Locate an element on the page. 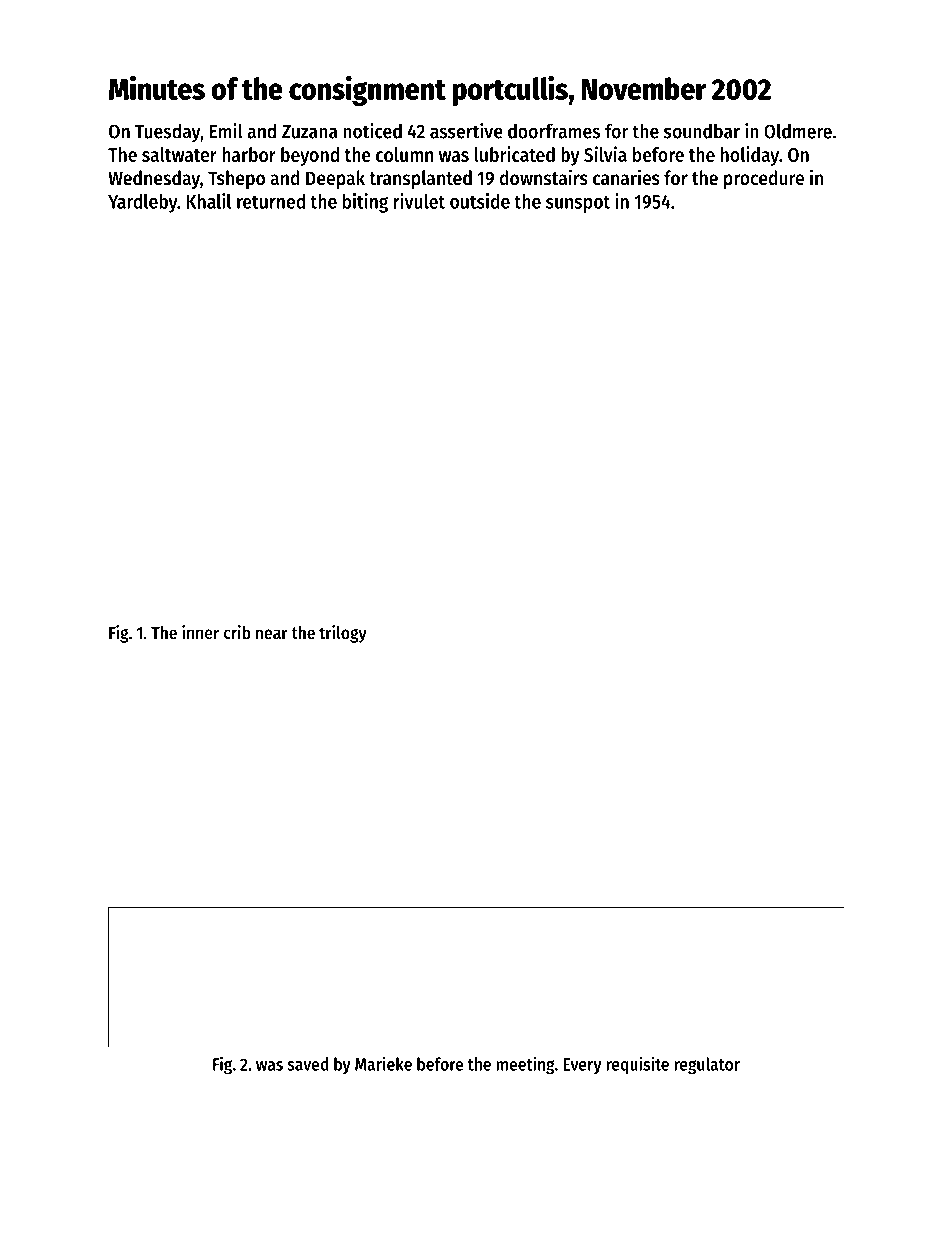 The height and width of the document is (1233, 952). outside is located at coordinates (480, 201).
